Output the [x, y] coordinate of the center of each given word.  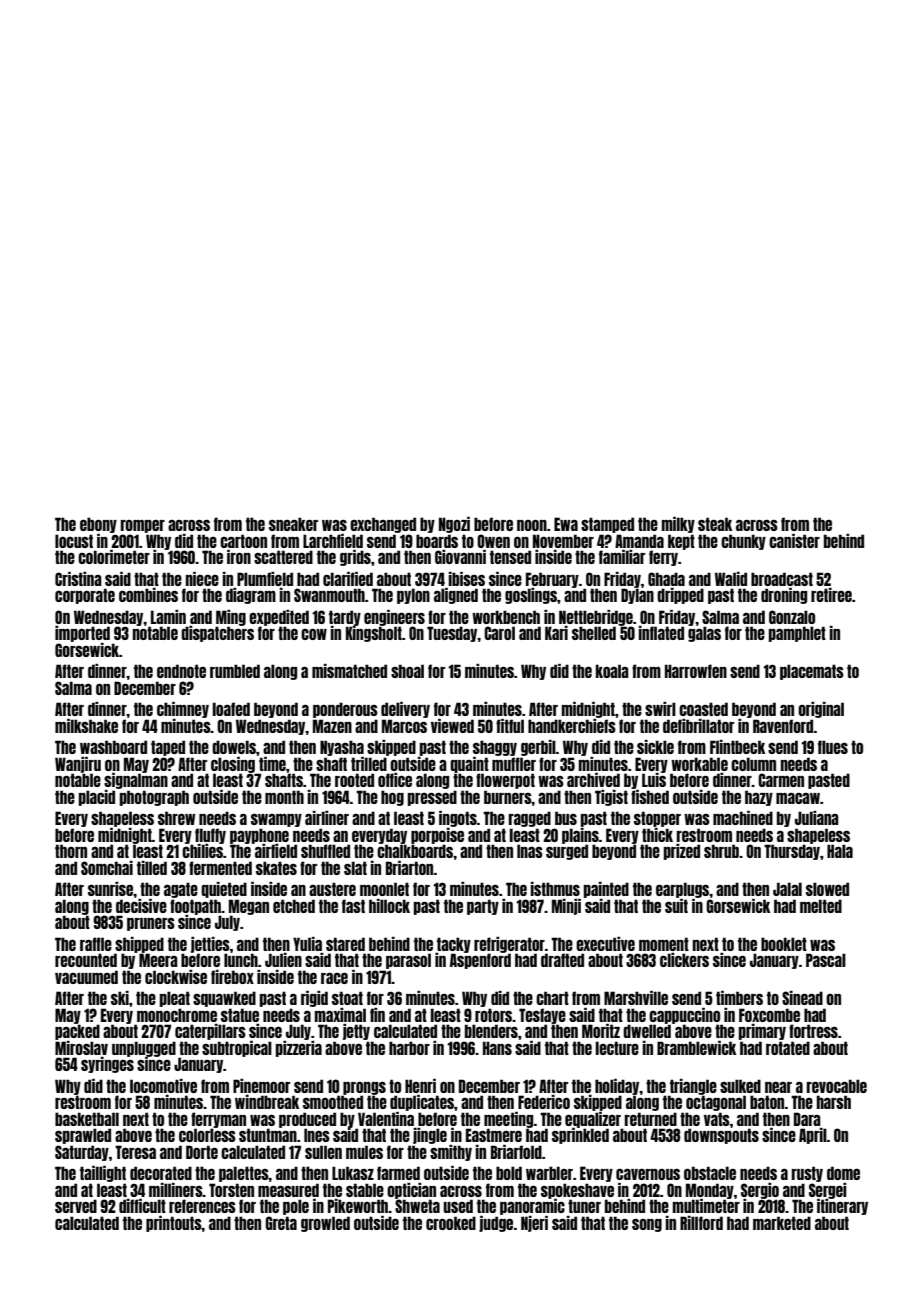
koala [612, 671]
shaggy [495, 748]
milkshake [86, 726]
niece [202, 579]
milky [678, 525]
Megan [249, 907]
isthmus [555, 889]
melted [821, 906]
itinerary [842, 1207]
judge [496, 1224]
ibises [466, 579]
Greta [281, 1223]
